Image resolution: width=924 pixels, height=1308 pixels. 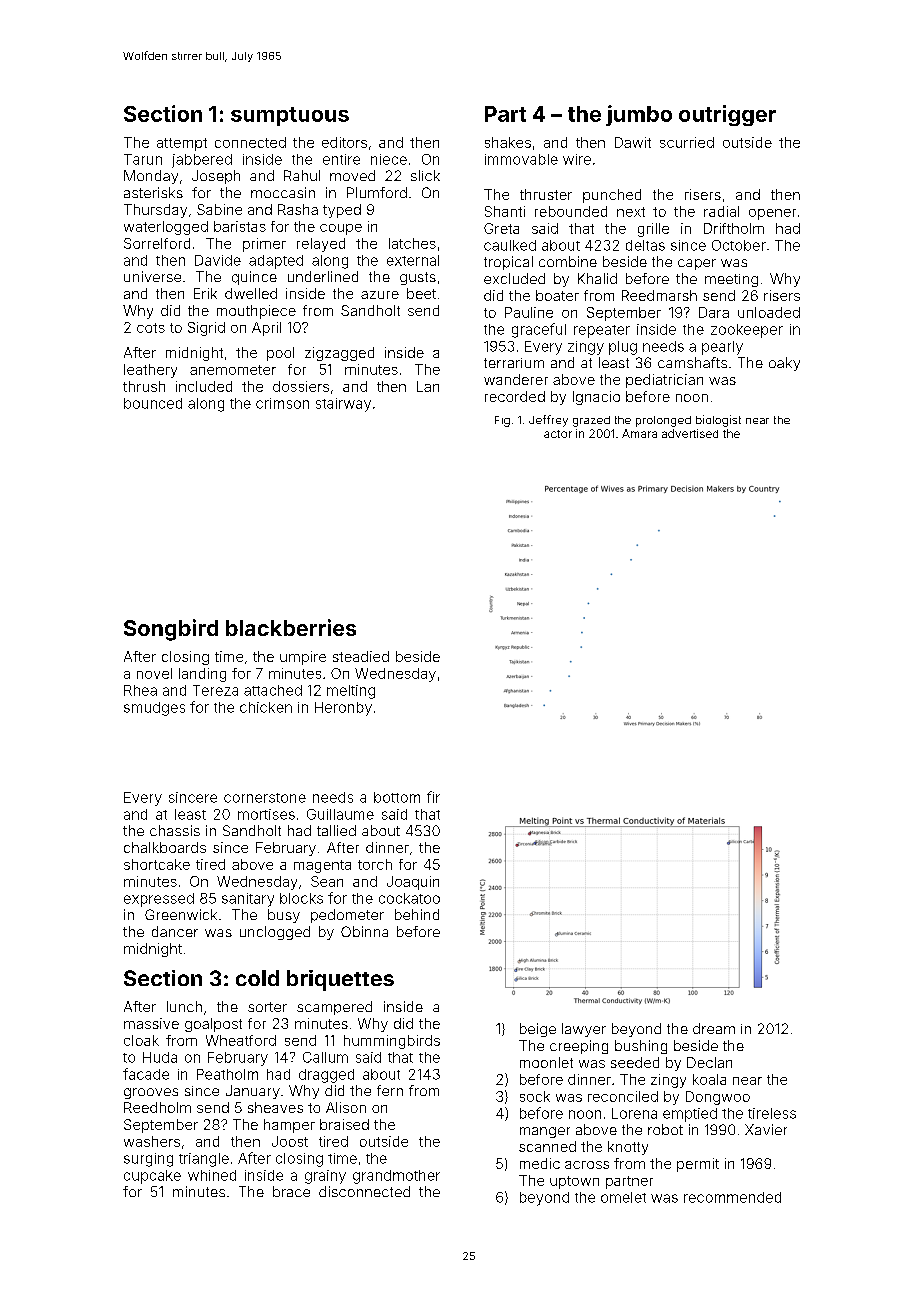 I want to click on scurried, so click(x=687, y=142).
